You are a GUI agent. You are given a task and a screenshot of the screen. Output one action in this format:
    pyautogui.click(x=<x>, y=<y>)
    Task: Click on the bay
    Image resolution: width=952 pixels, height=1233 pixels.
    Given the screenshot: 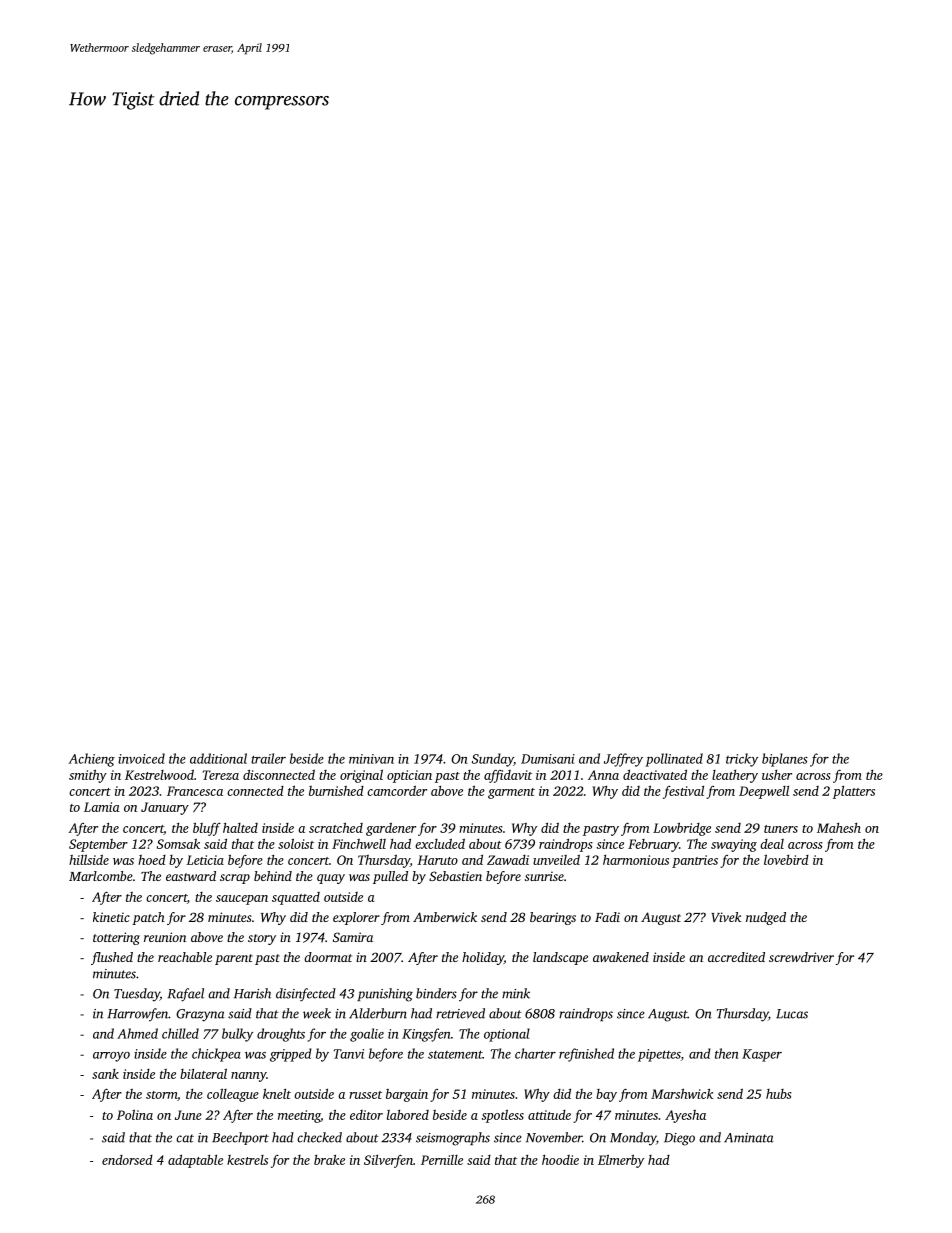 What is the action you would take?
    pyautogui.click(x=606, y=1095)
